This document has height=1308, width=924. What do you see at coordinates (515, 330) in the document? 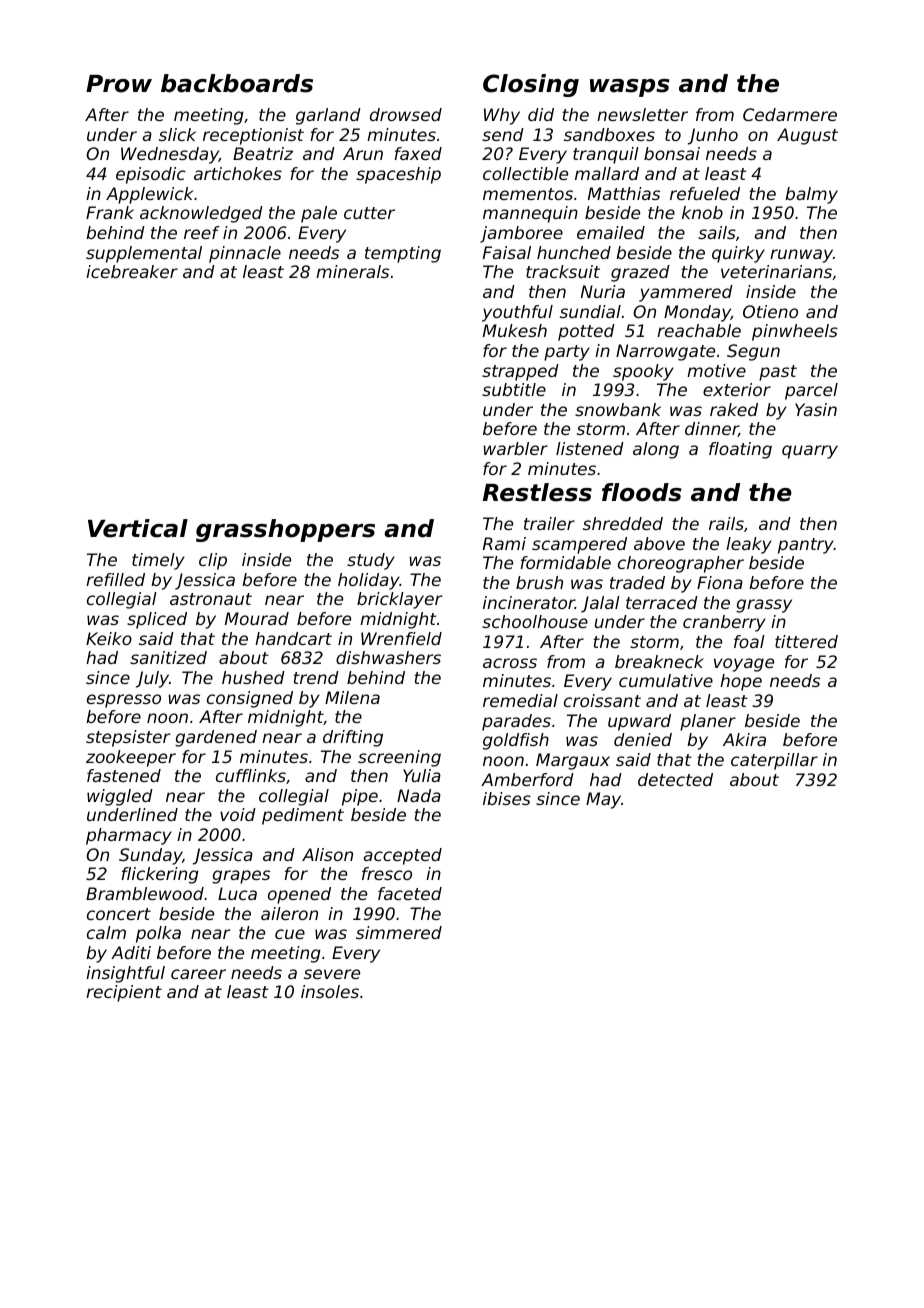
I see `Mukesh` at bounding box center [515, 330].
